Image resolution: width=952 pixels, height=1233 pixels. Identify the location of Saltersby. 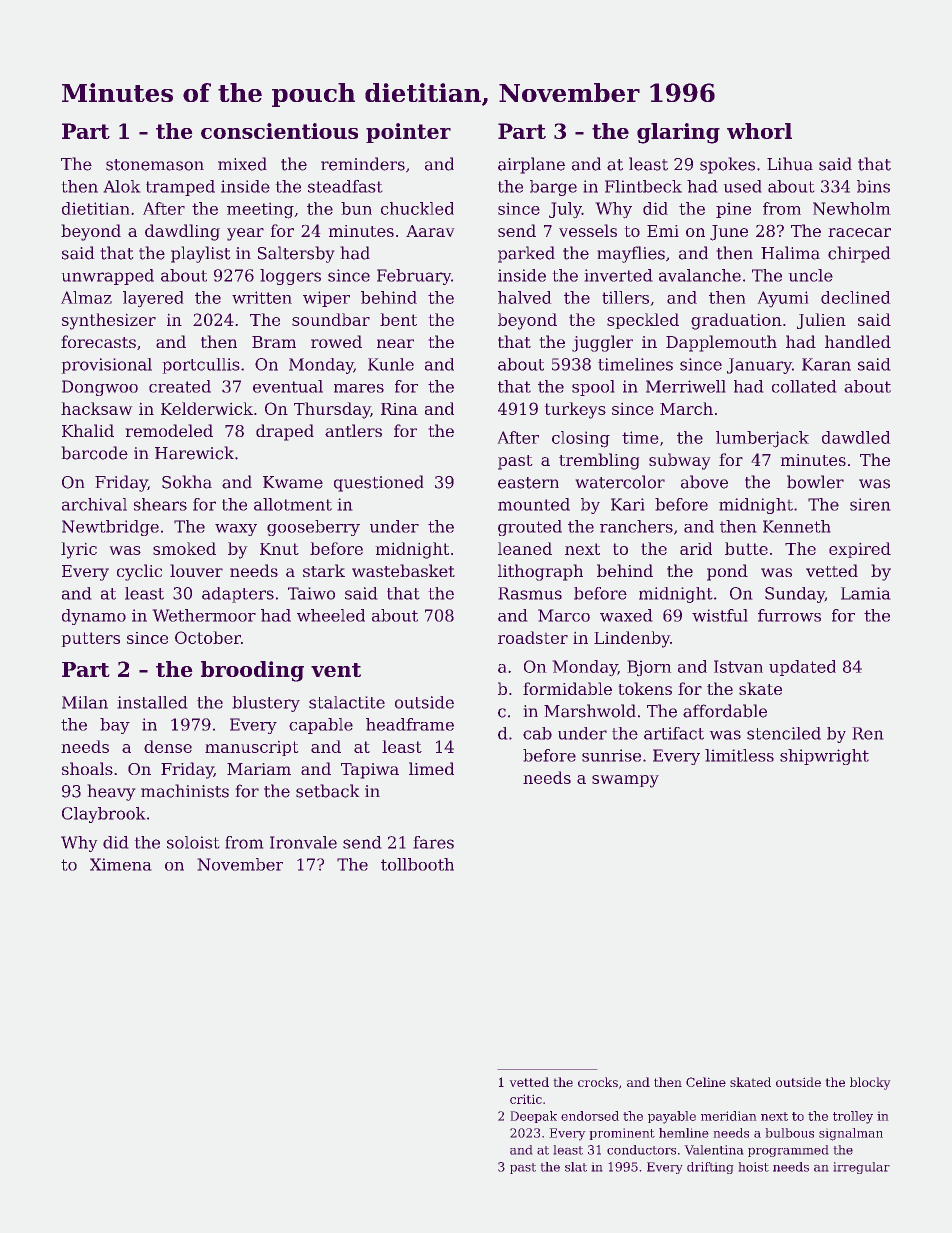
(296, 254).
